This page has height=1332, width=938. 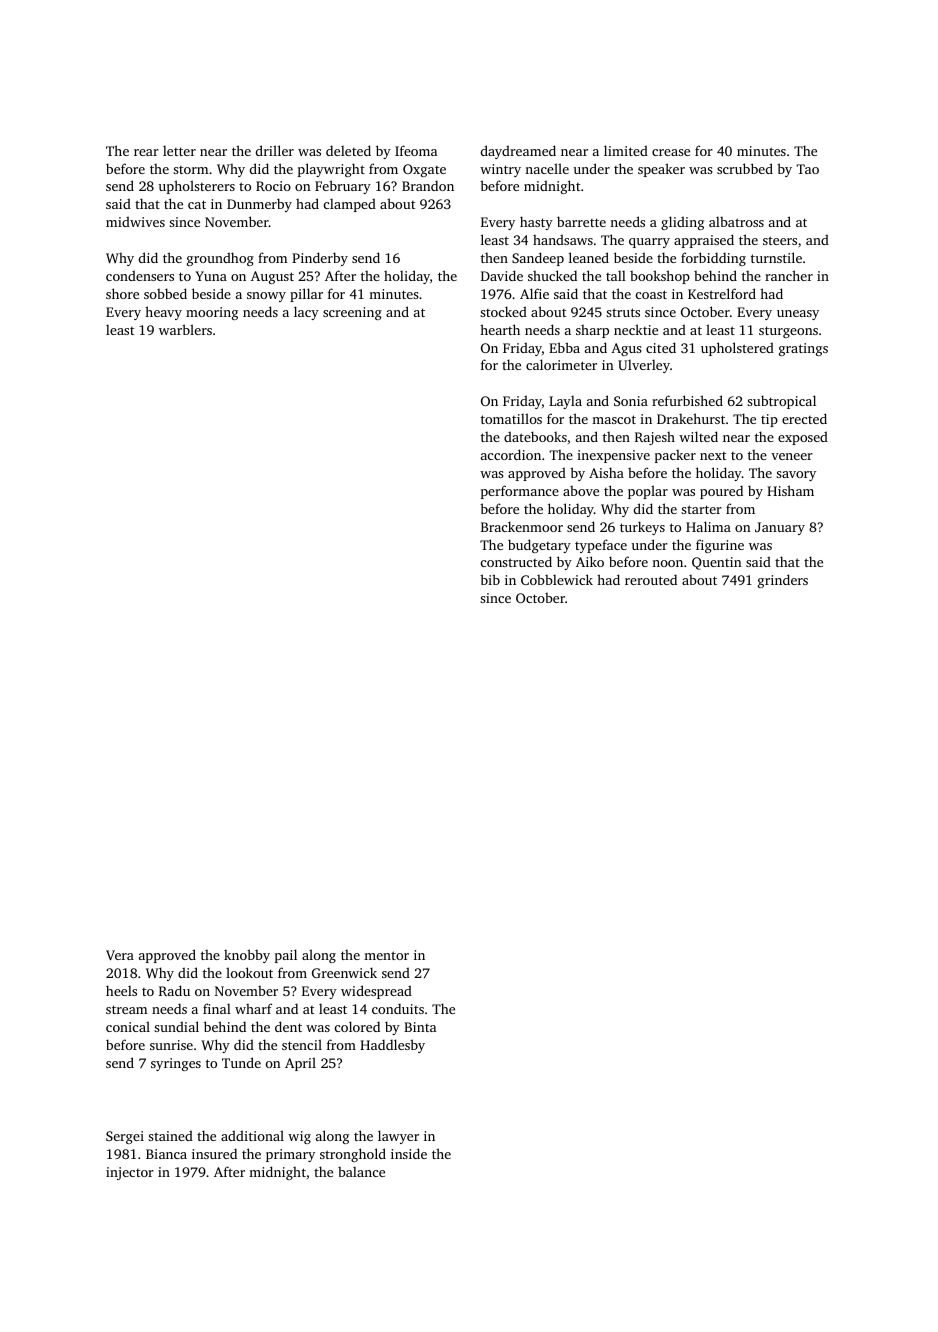 What do you see at coordinates (490, 579) in the page?
I see `bib` at bounding box center [490, 579].
